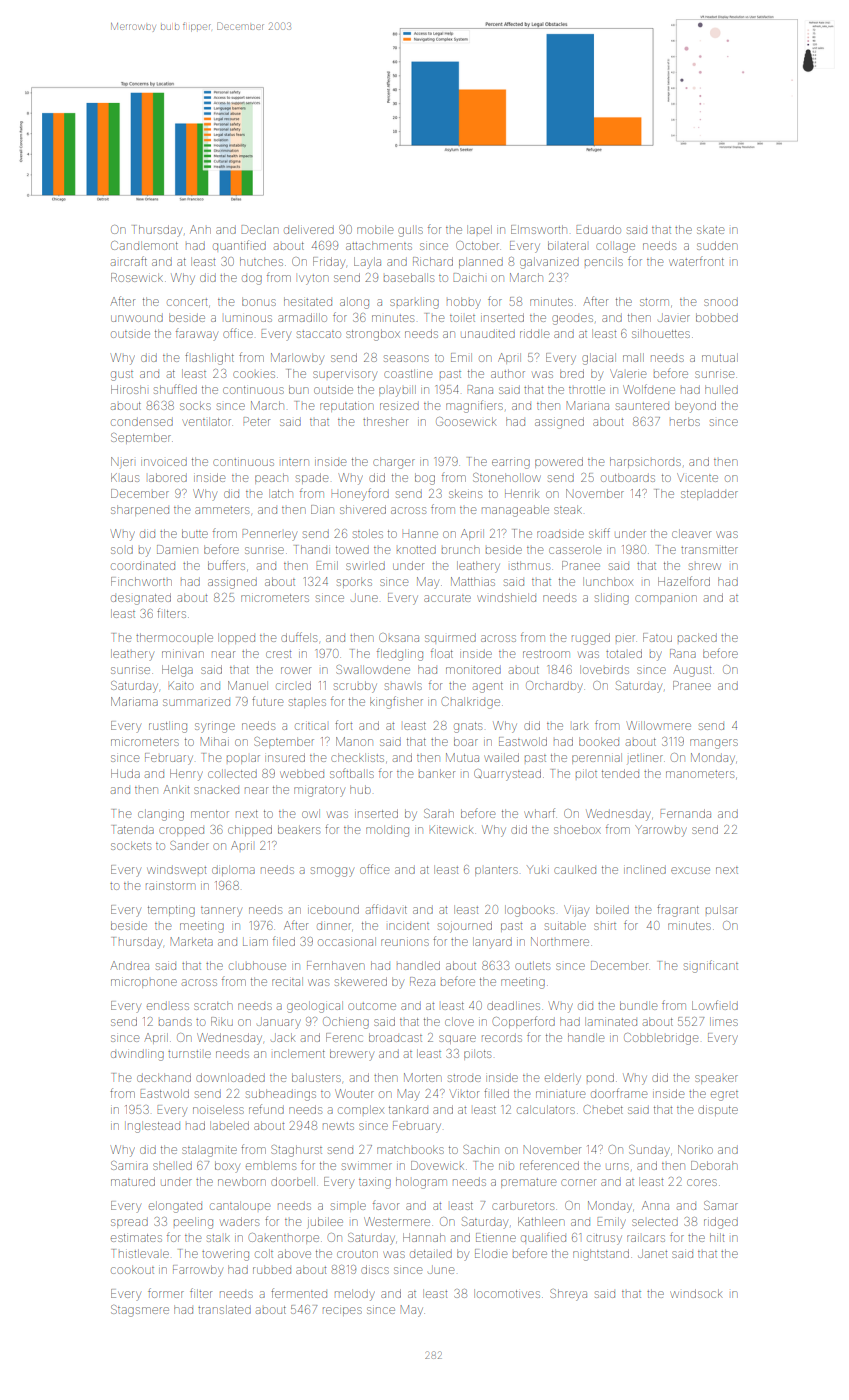  I want to click on downloaded, so click(230, 1077).
